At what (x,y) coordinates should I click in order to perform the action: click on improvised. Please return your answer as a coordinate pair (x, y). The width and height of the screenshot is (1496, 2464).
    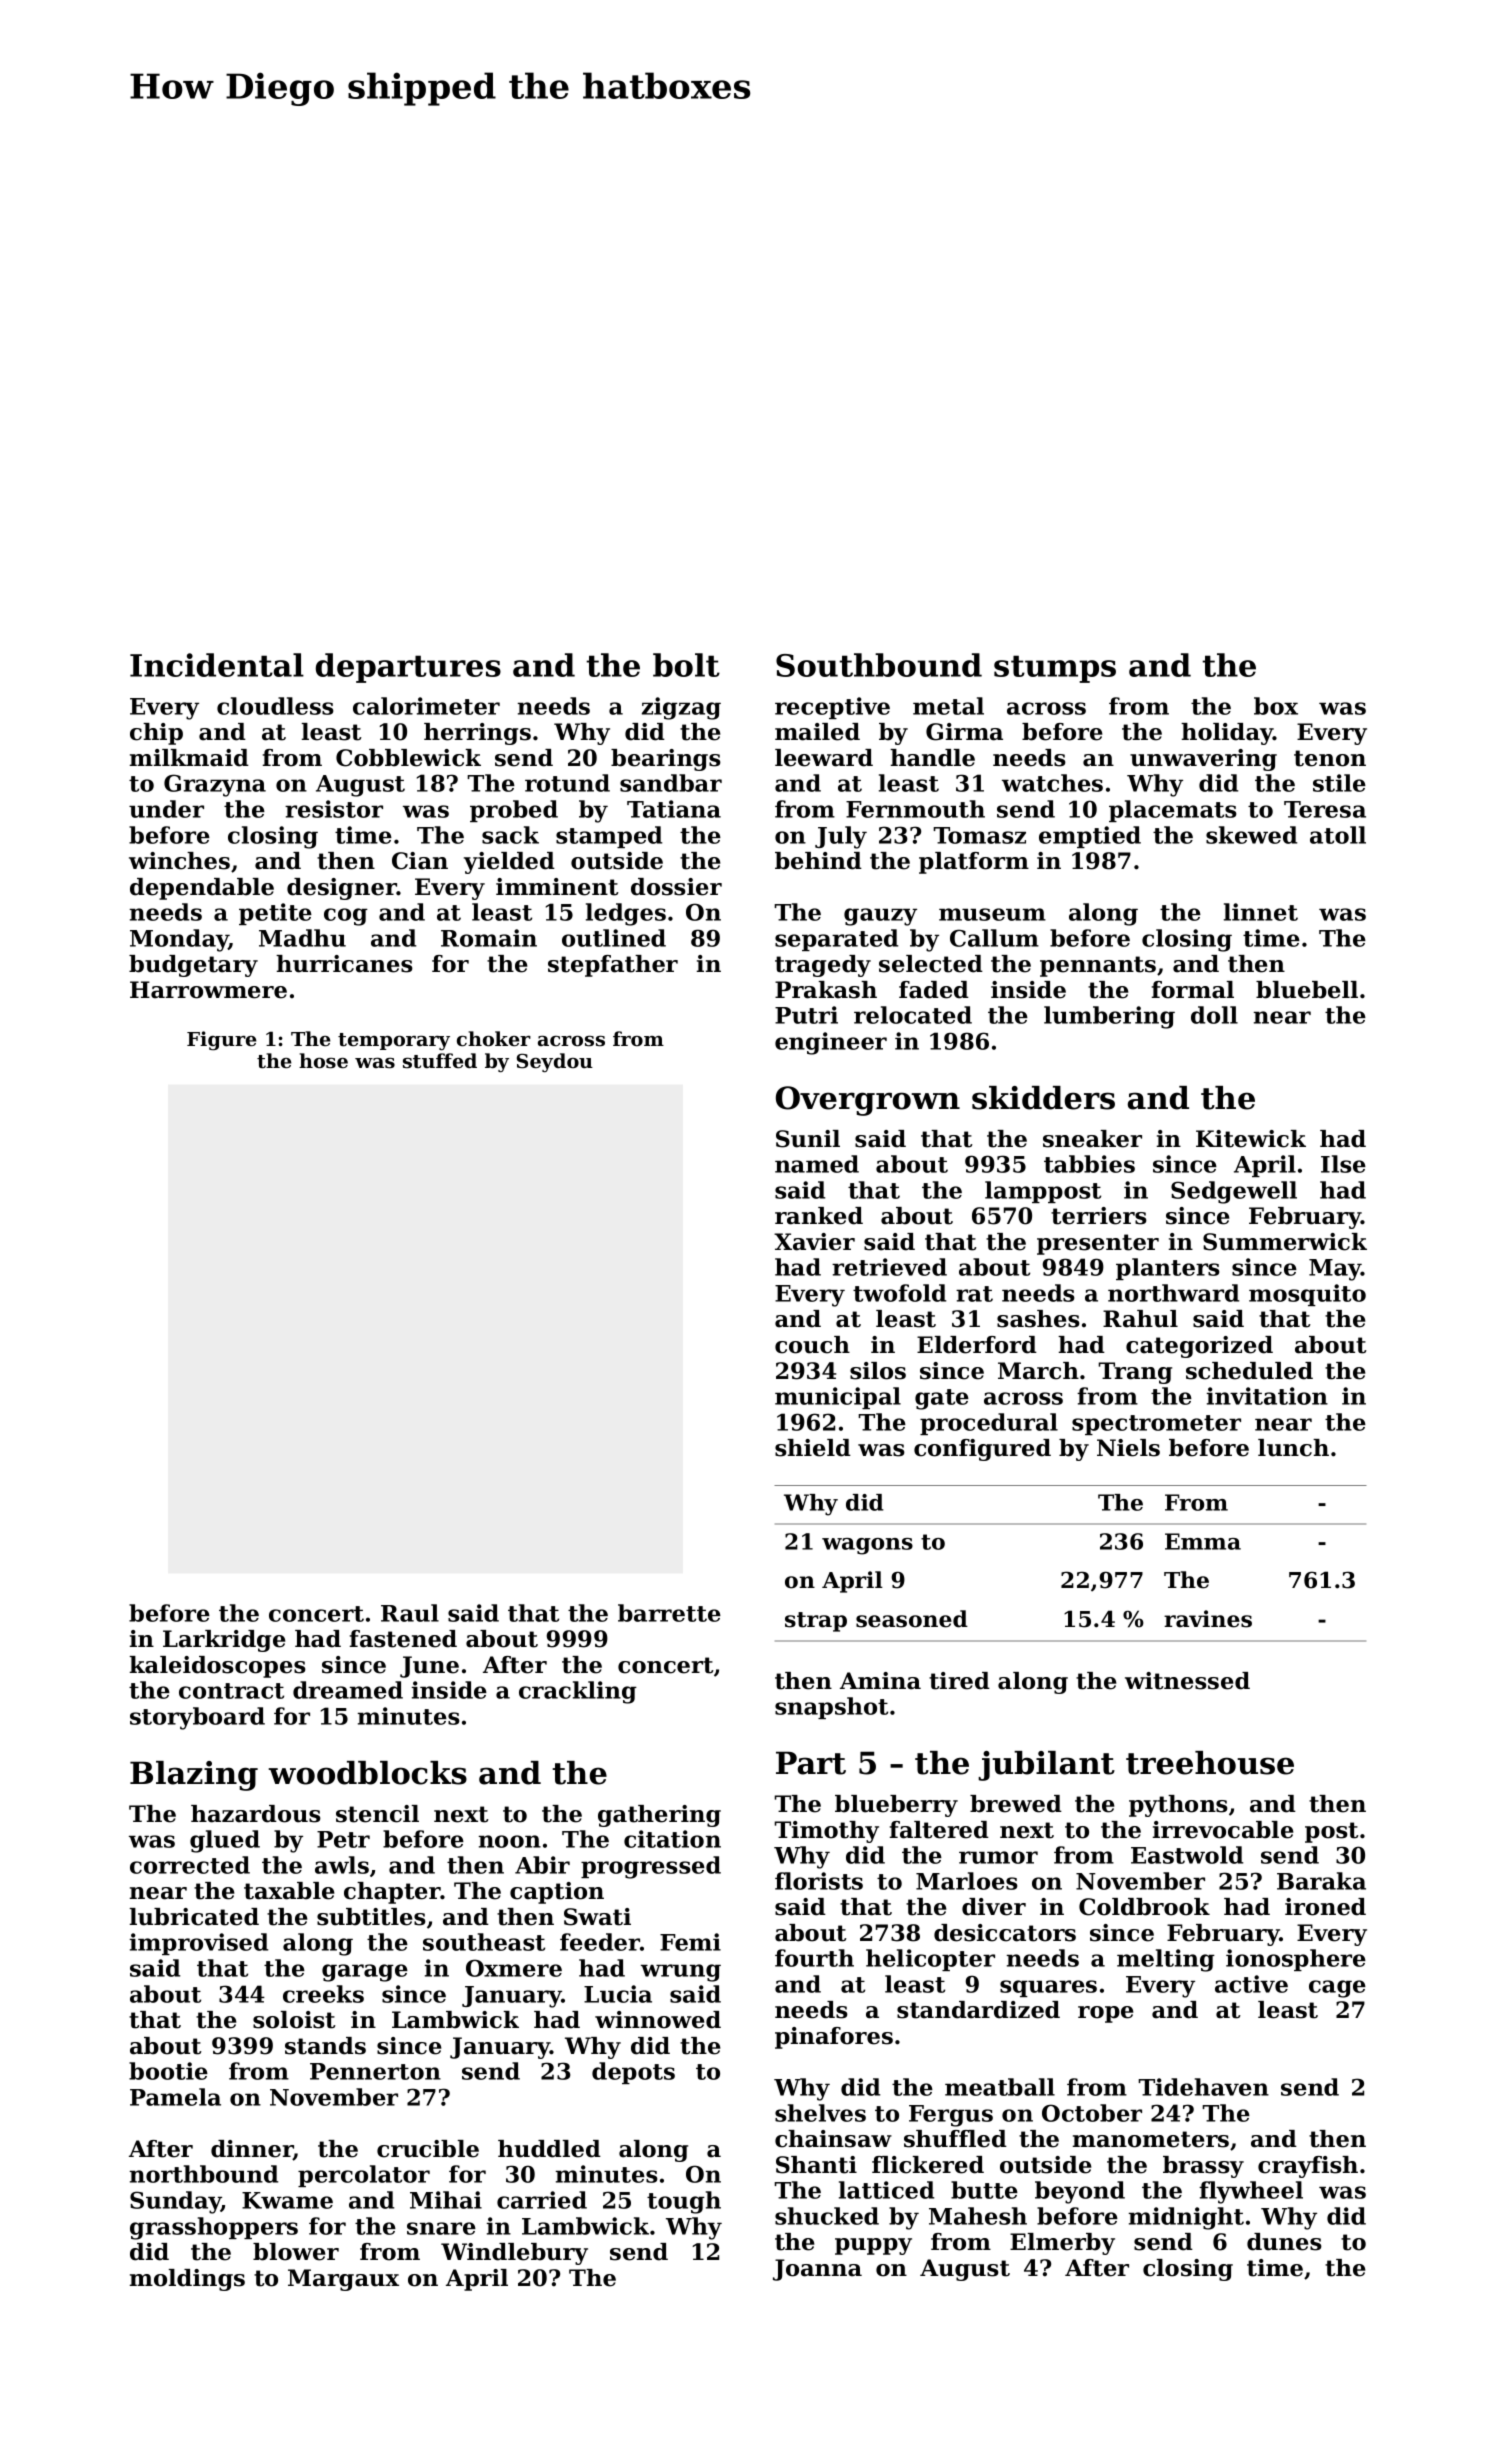
    Looking at the image, I should click on (199, 1944).
